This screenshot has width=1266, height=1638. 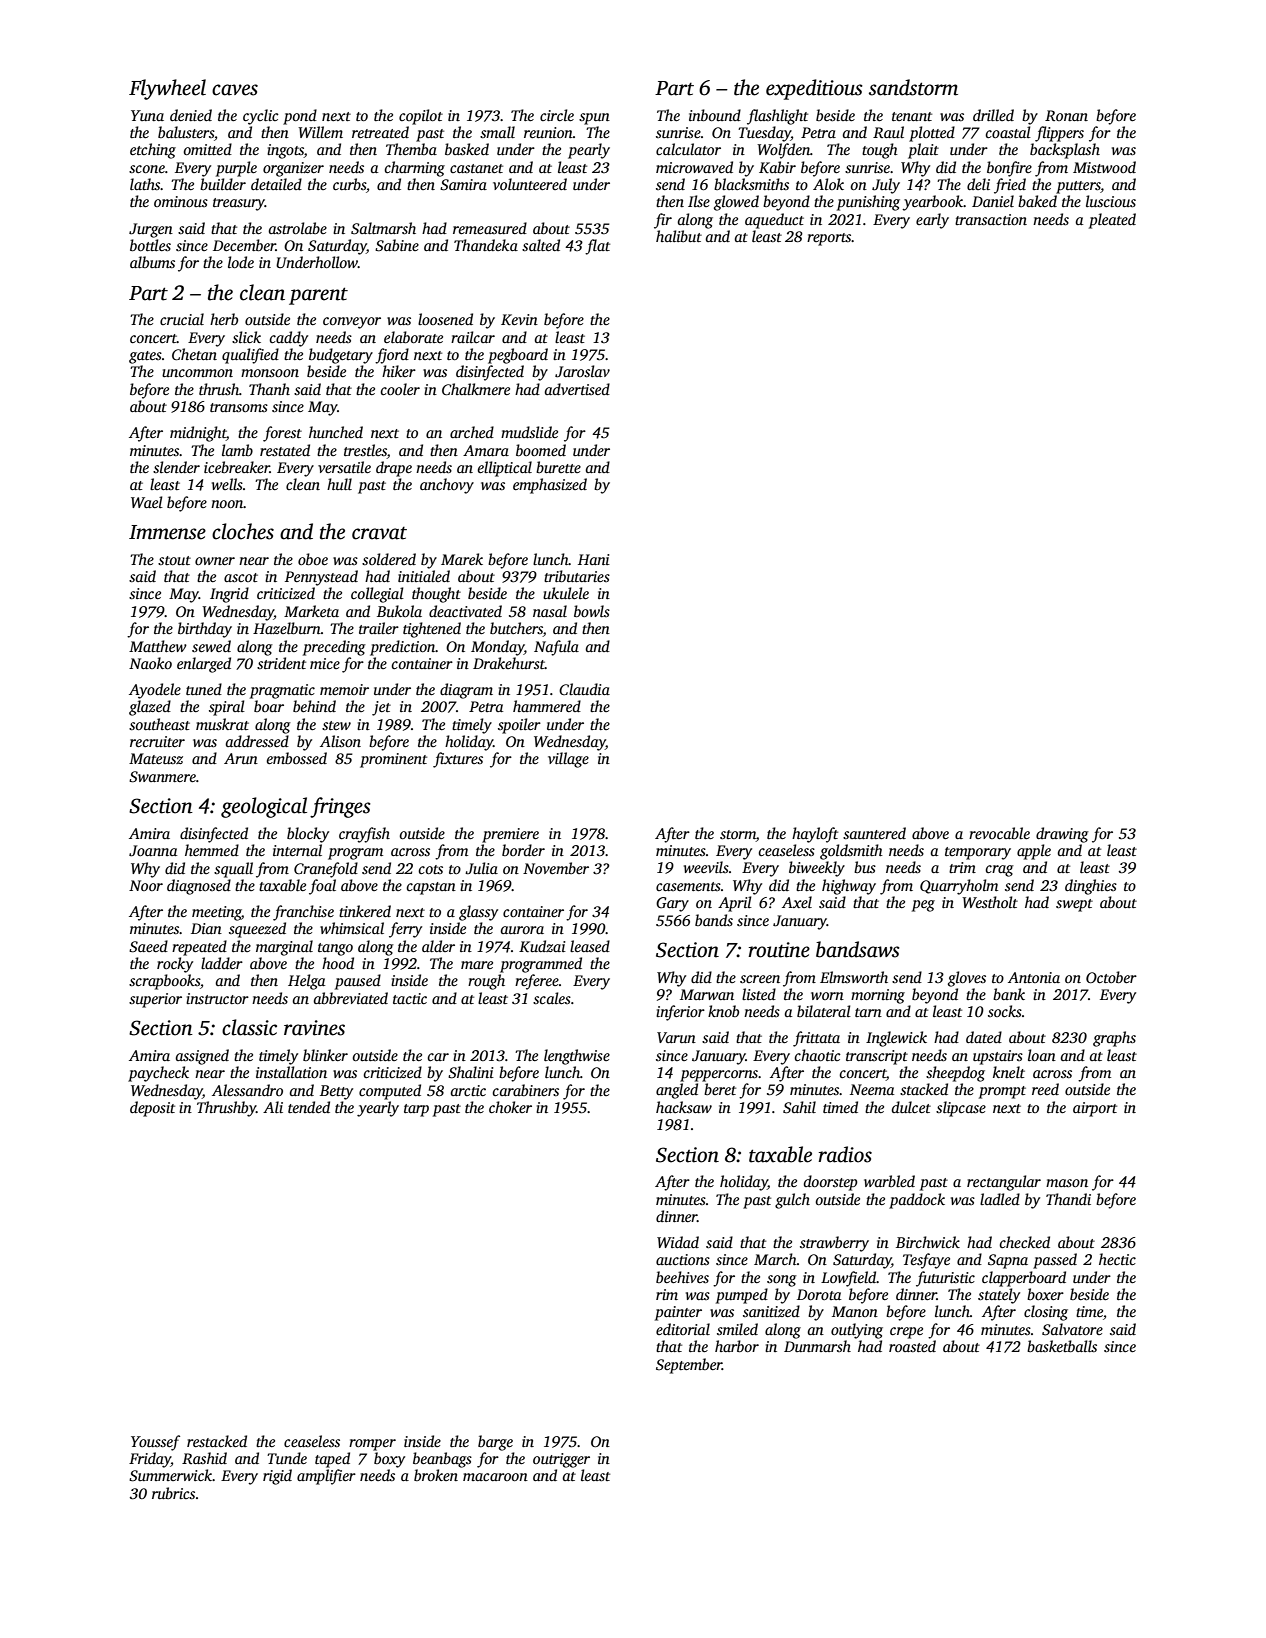 What do you see at coordinates (683, 1259) in the screenshot?
I see `auctions` at bounding box center [683, 1259].
